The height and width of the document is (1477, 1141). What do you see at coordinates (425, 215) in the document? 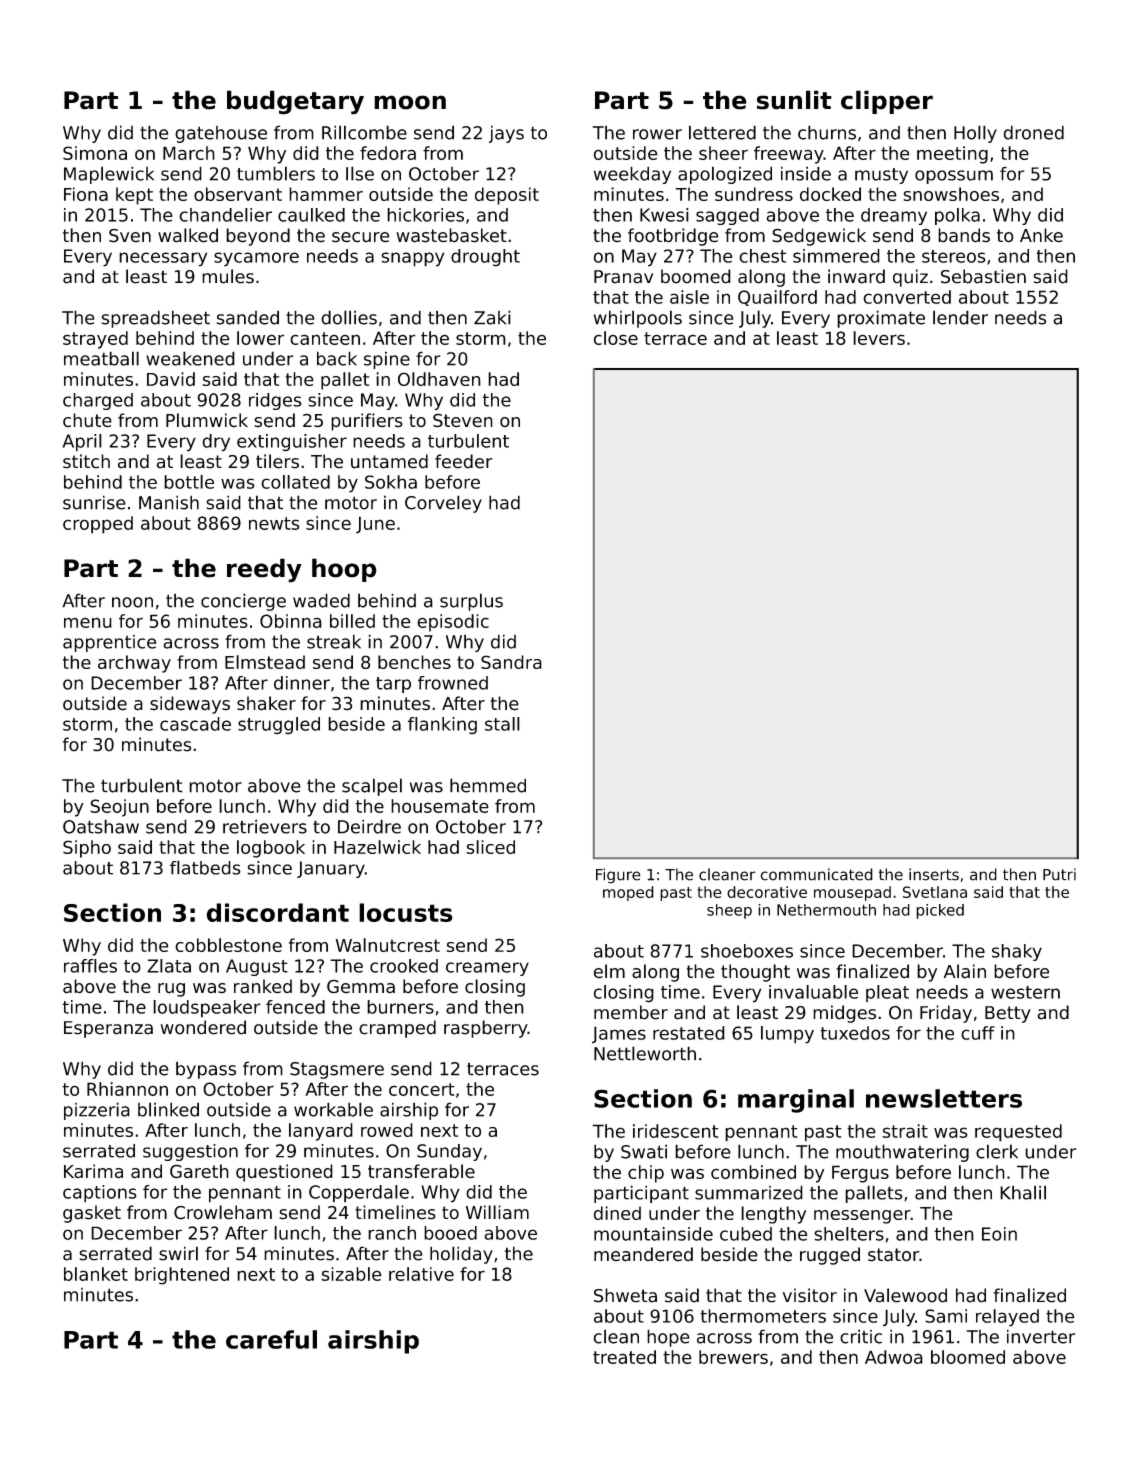
I see `hickories` at bounding box center [425, 215].
